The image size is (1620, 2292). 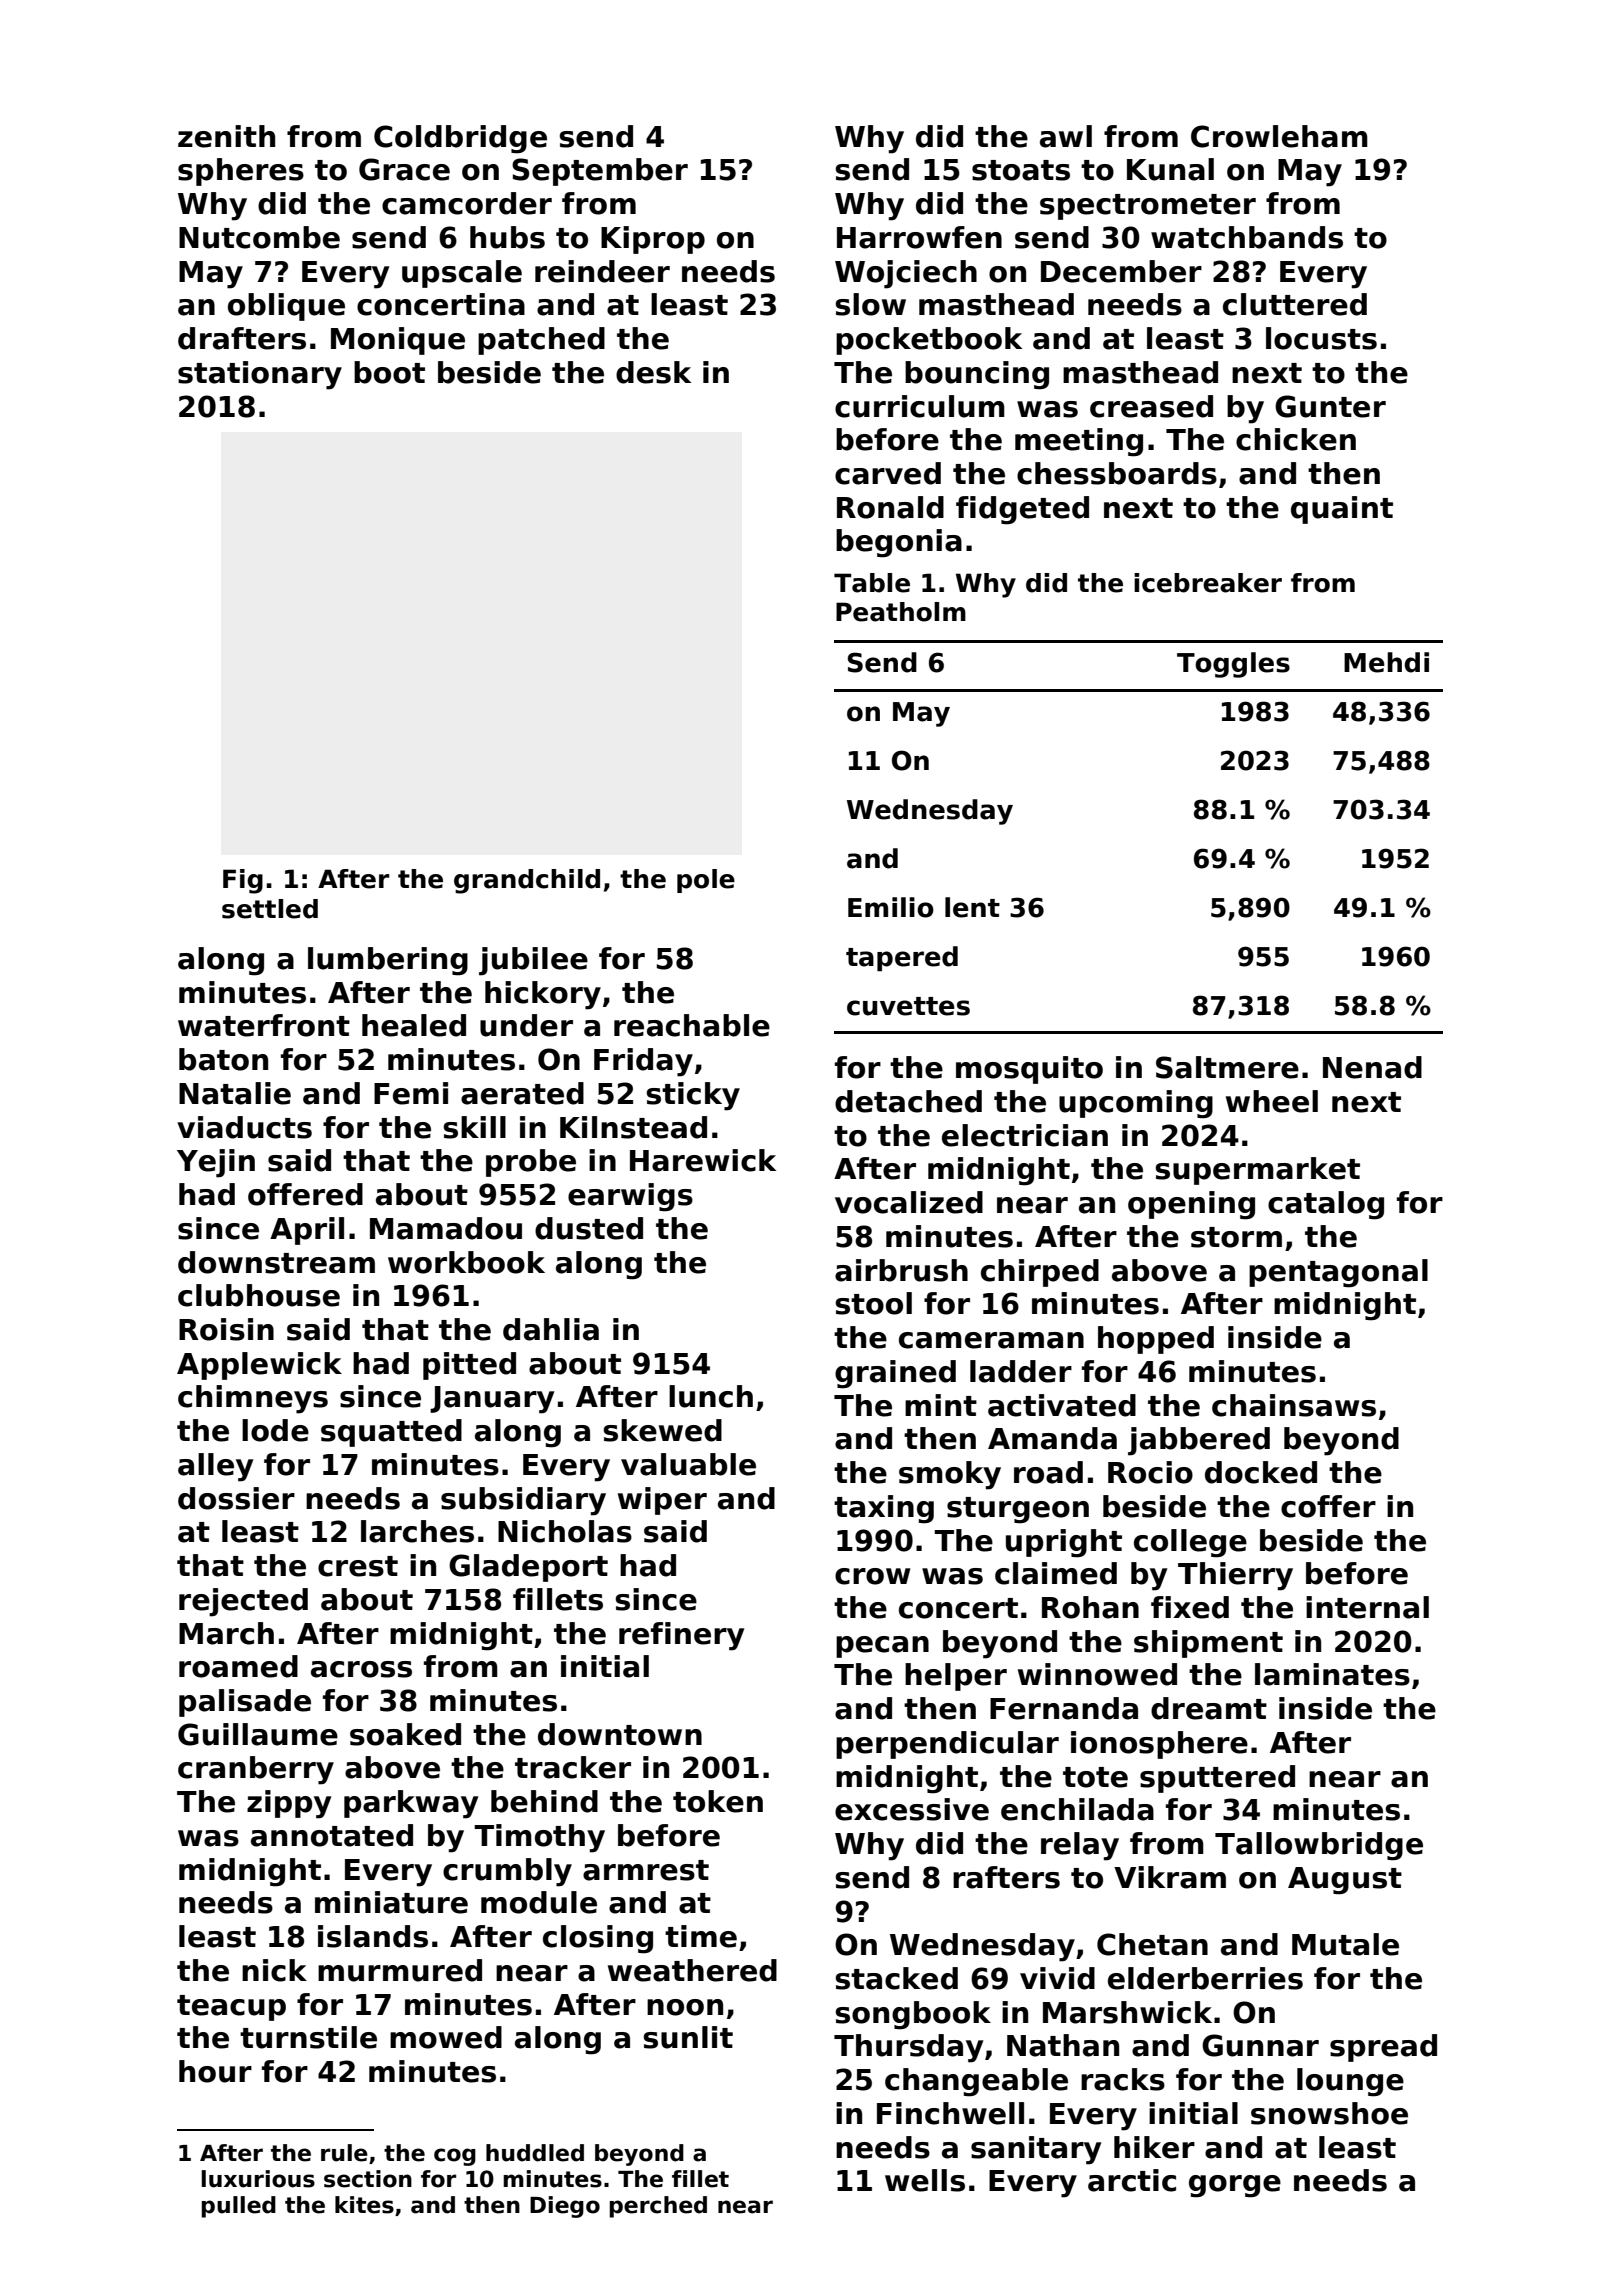 I want to click on oblique, so click(x=286, y=307).
